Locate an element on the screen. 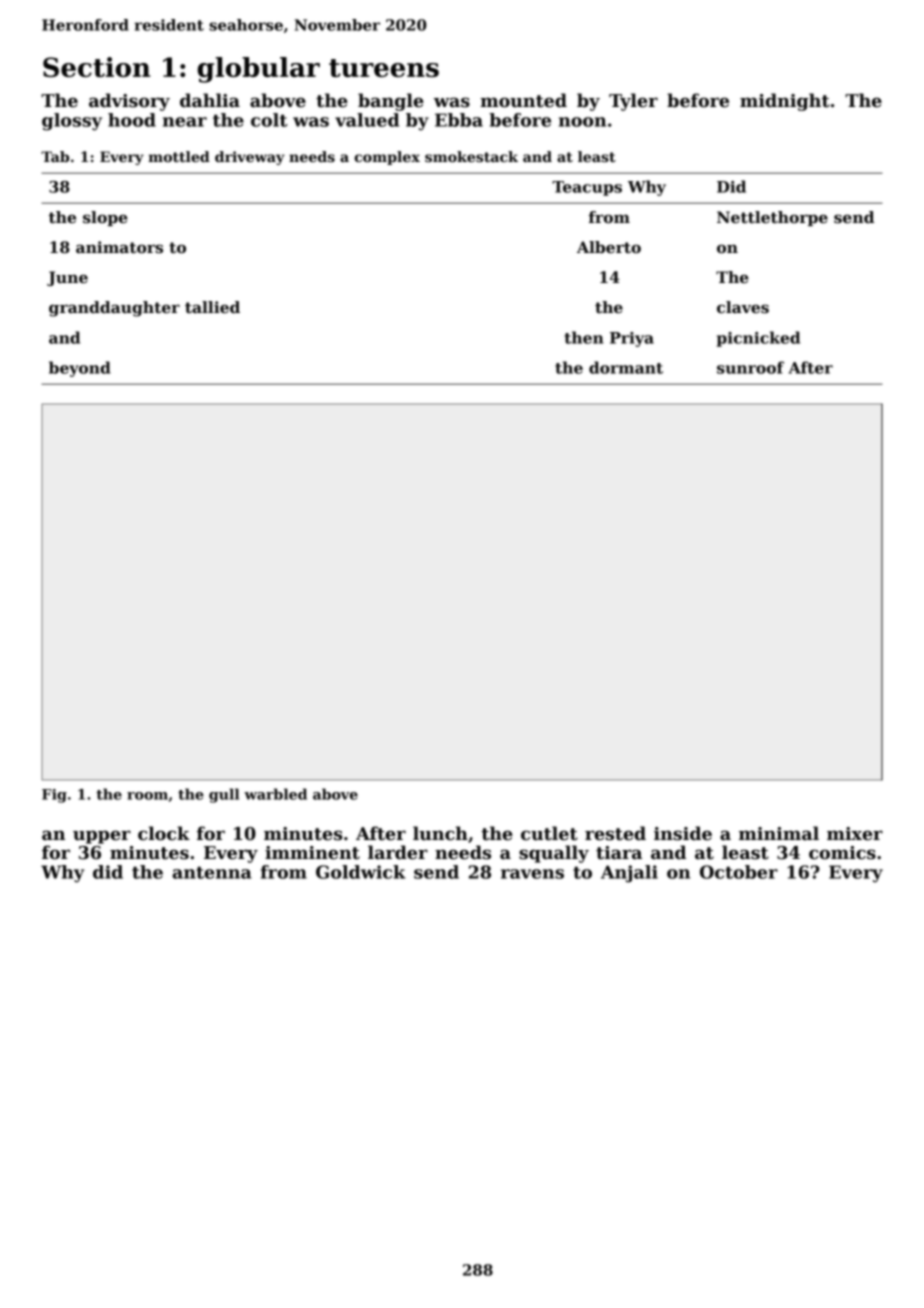  Teacups is located at coordinates (587, 188).
